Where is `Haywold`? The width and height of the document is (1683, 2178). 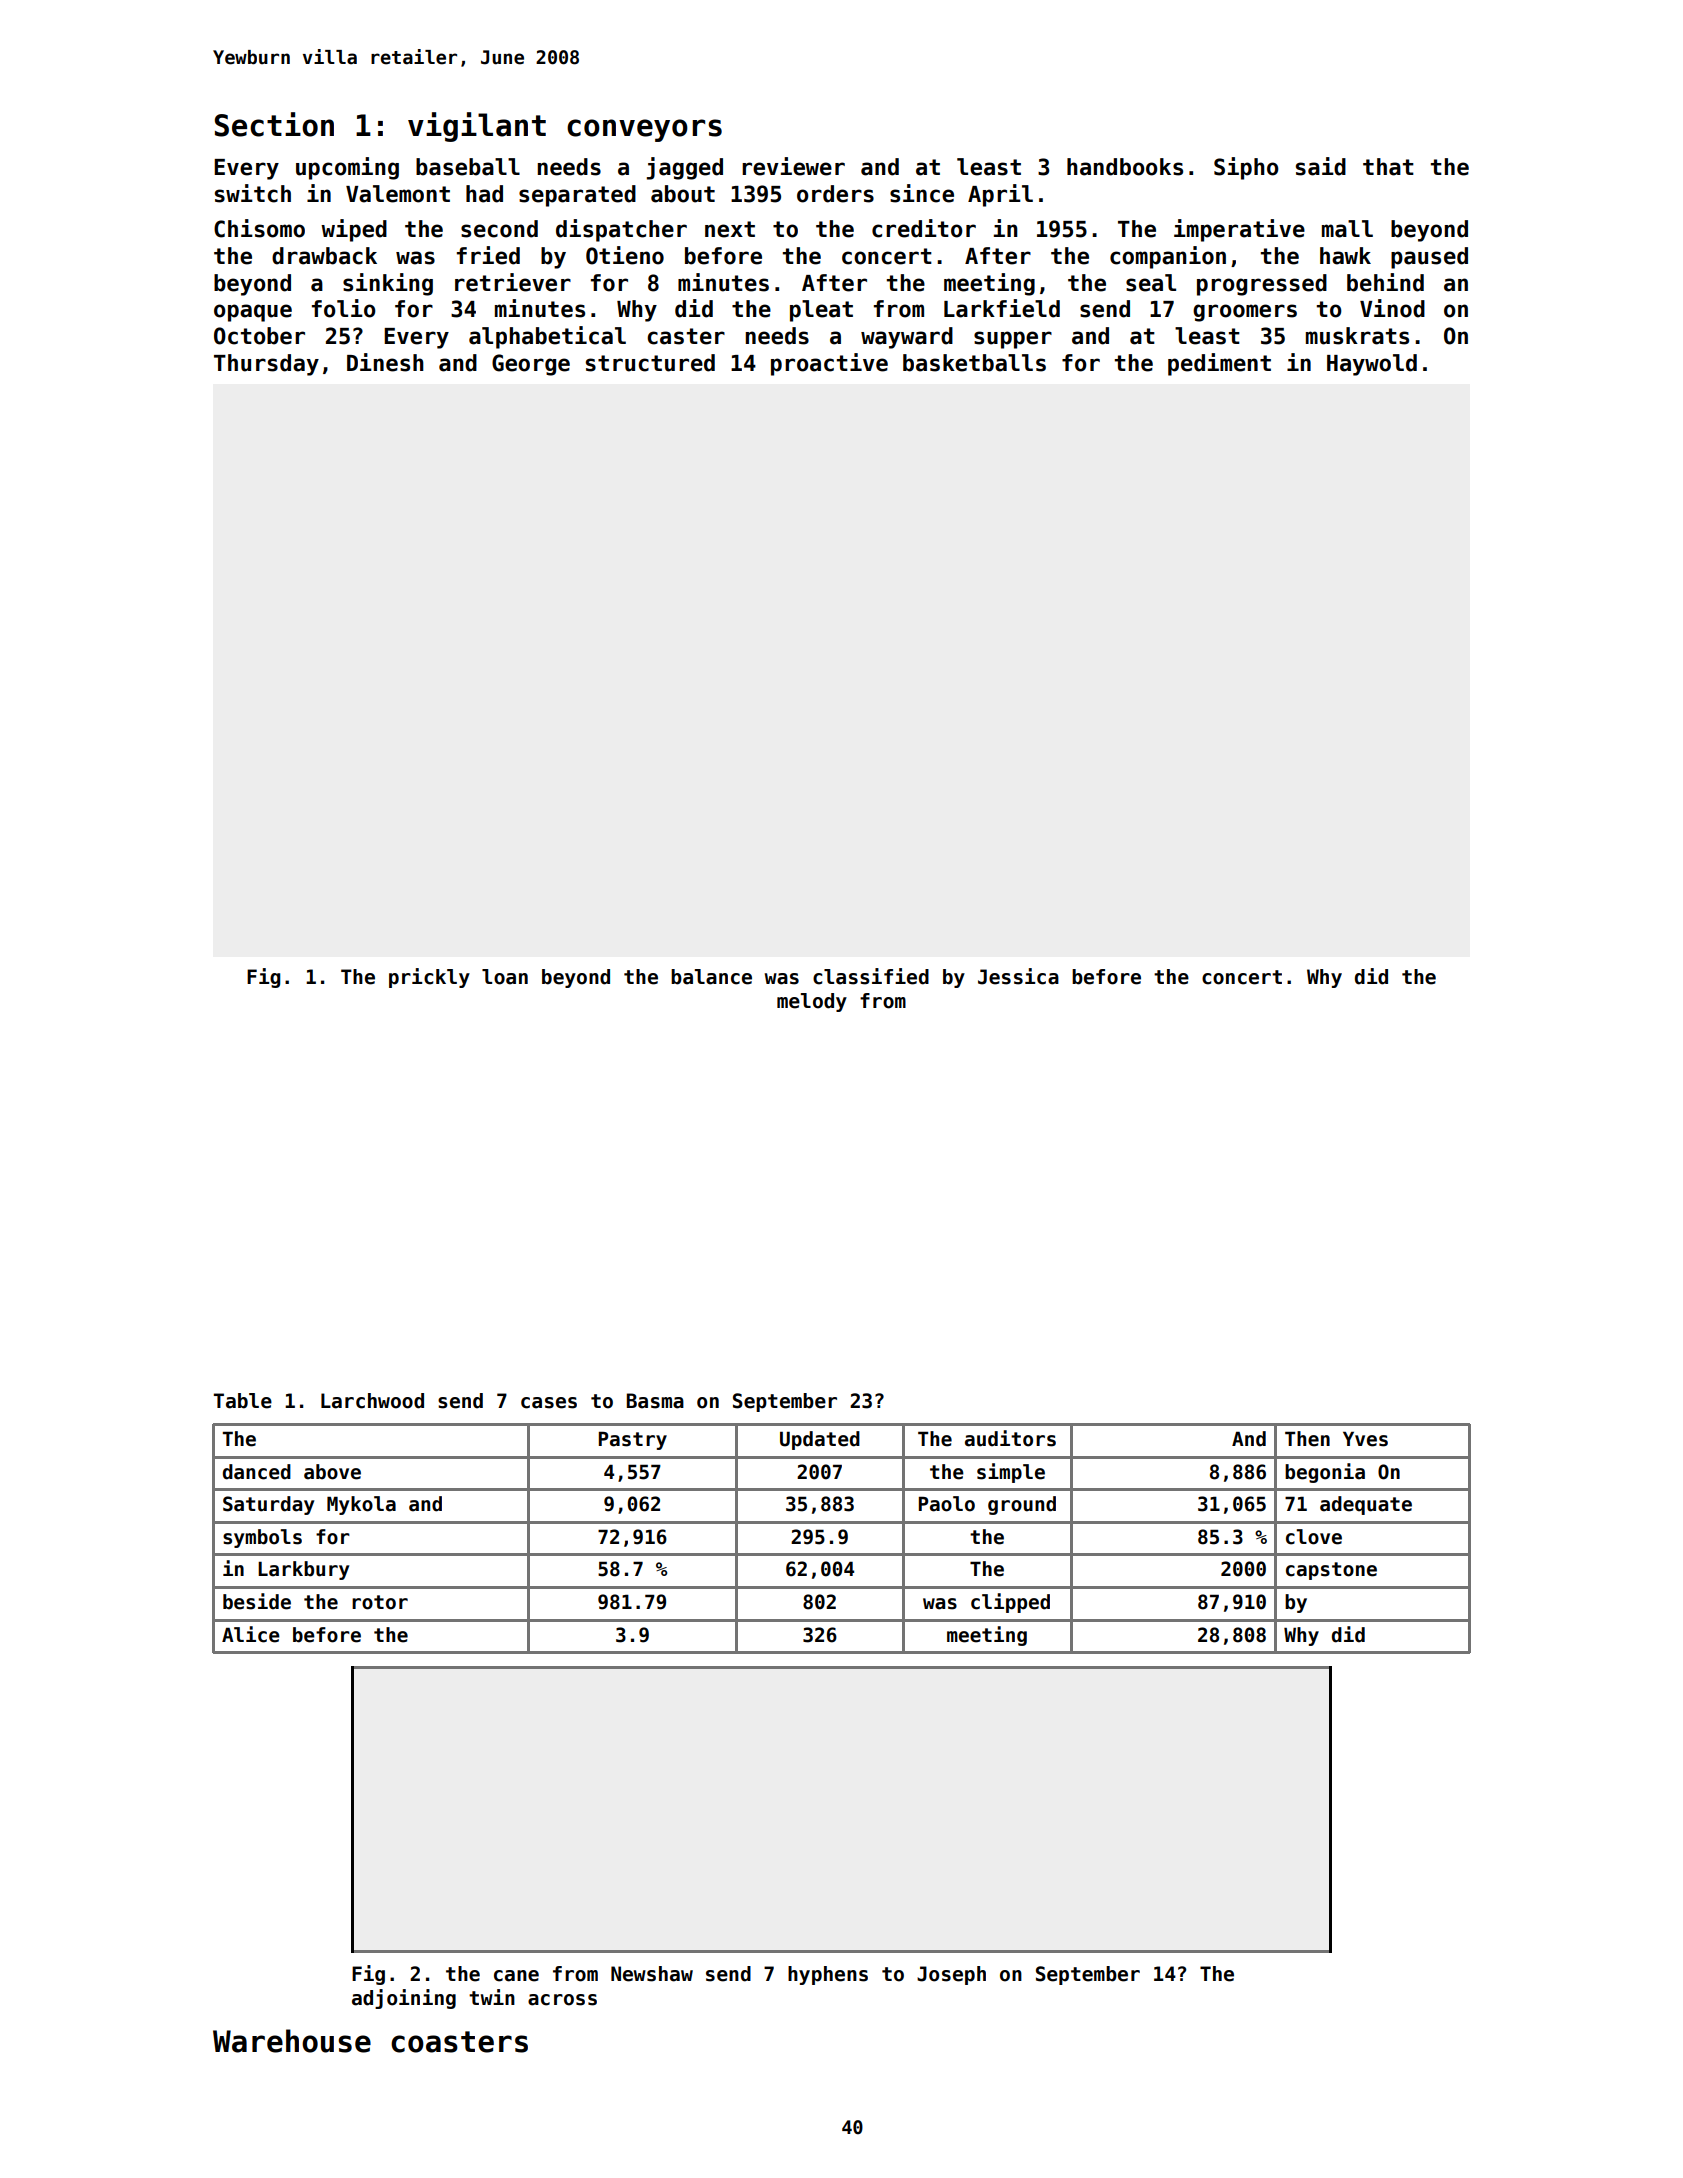
Haywold is located at coordinates (1372, 365).
